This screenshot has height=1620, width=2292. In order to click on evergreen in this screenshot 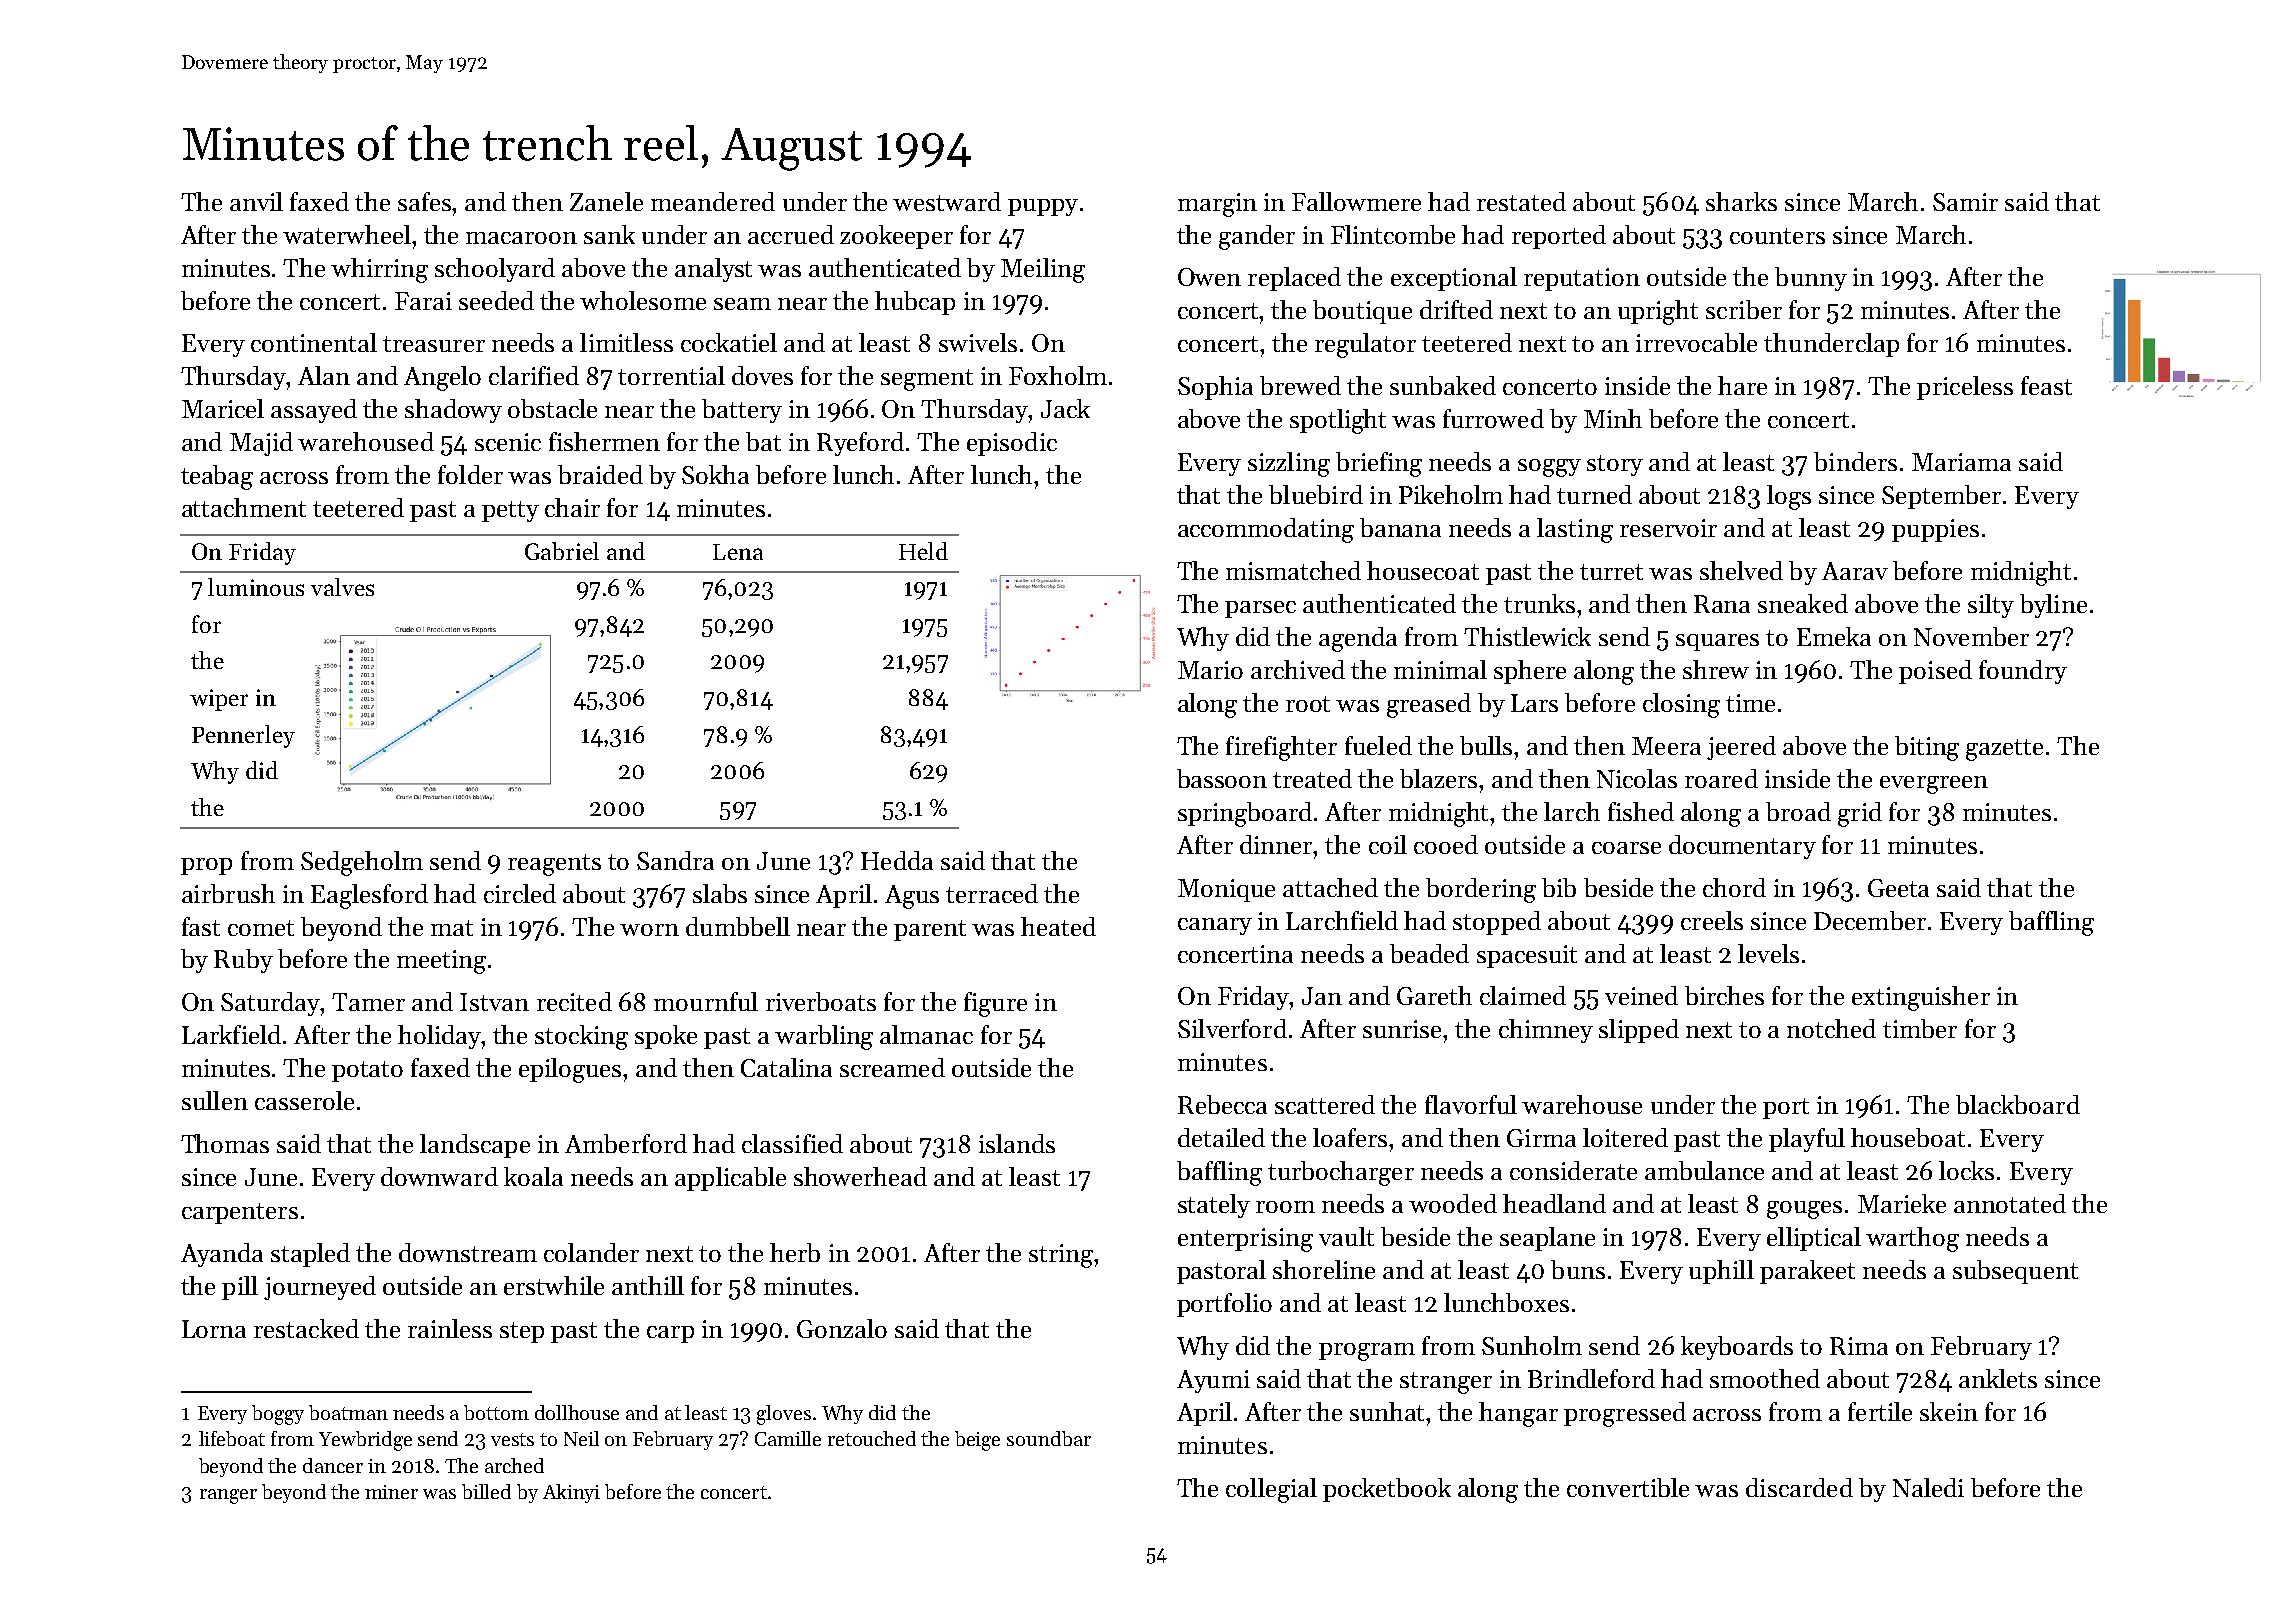, I will do `click(1934, 785)`.
